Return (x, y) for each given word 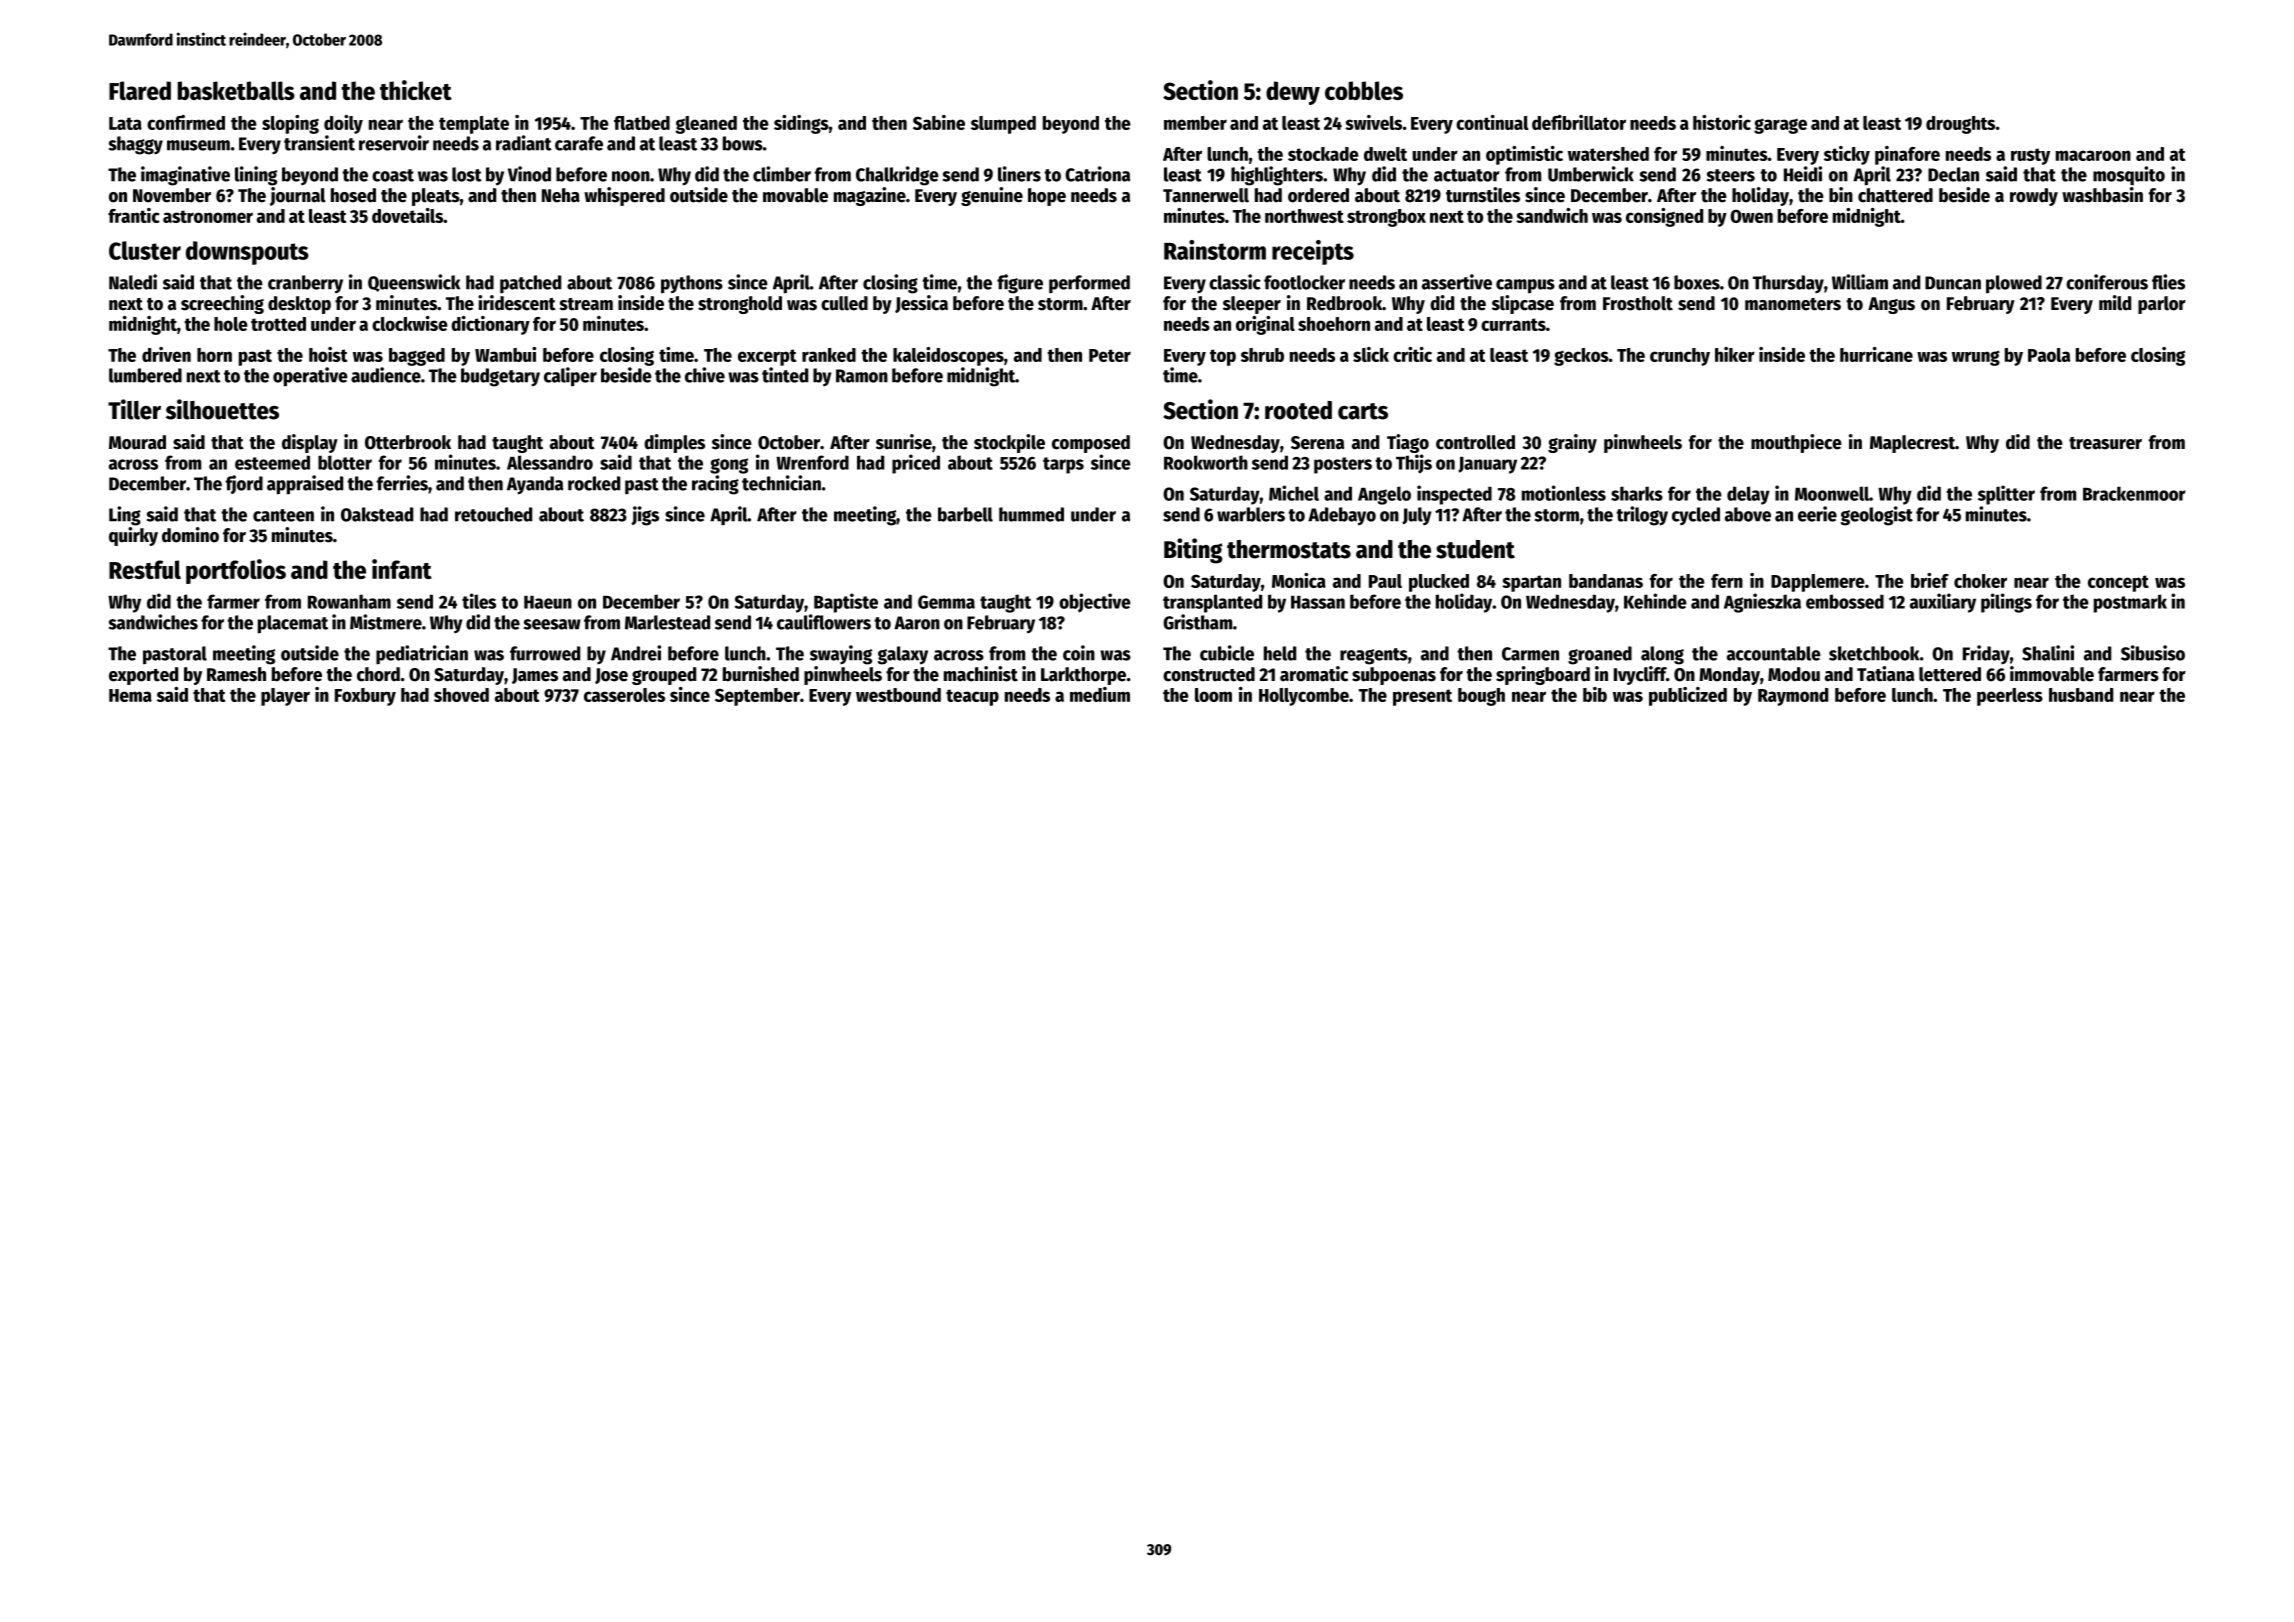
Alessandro (550, 462)
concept (2118, 583)
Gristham (1197, 622)
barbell (965, 514)
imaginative (185, 176)
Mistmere (386, 622)
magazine (870, 196)
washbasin (2102, 195)
